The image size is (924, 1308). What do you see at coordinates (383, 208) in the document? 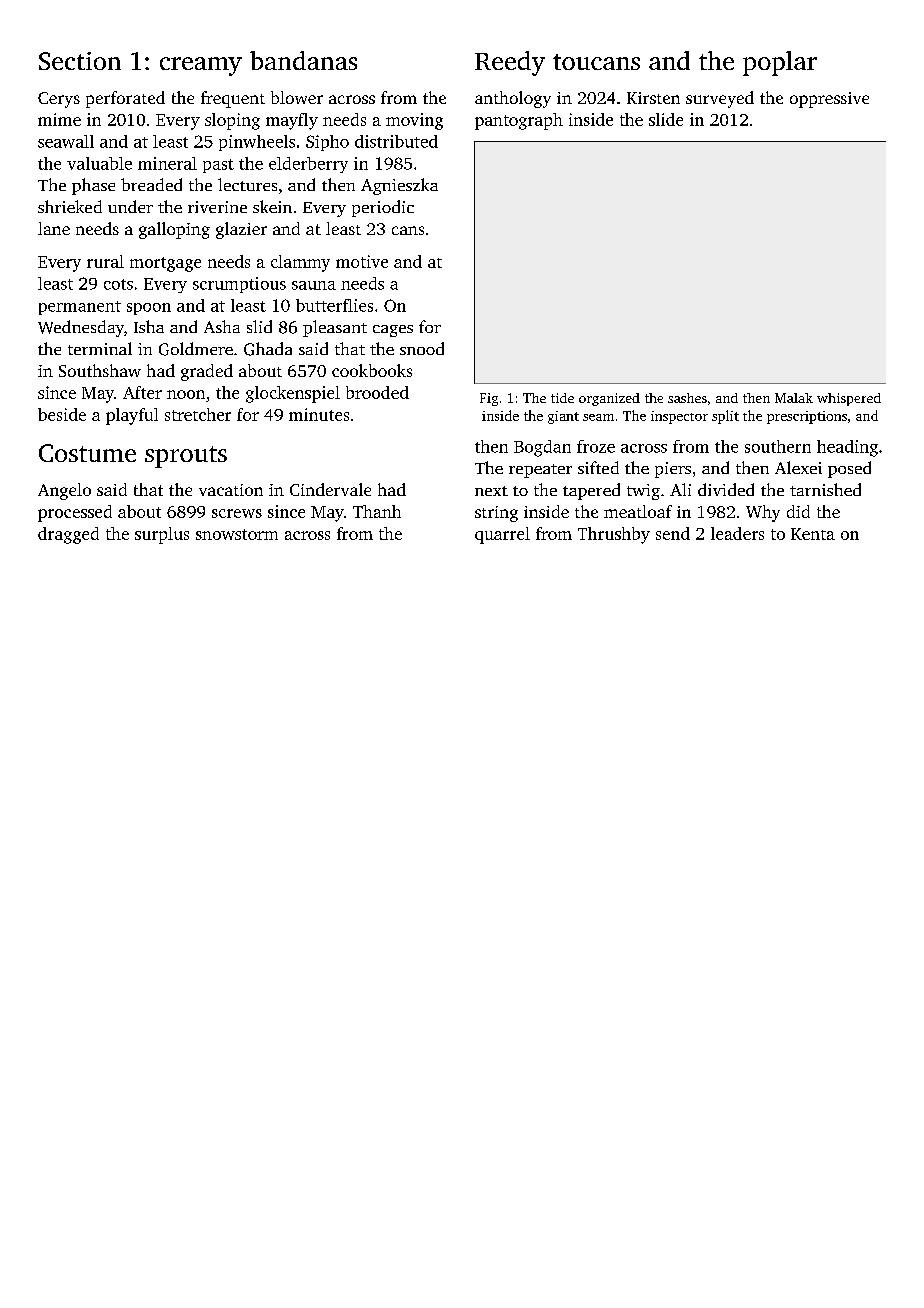
I see `periodic` at bounding box center [383, 208].
